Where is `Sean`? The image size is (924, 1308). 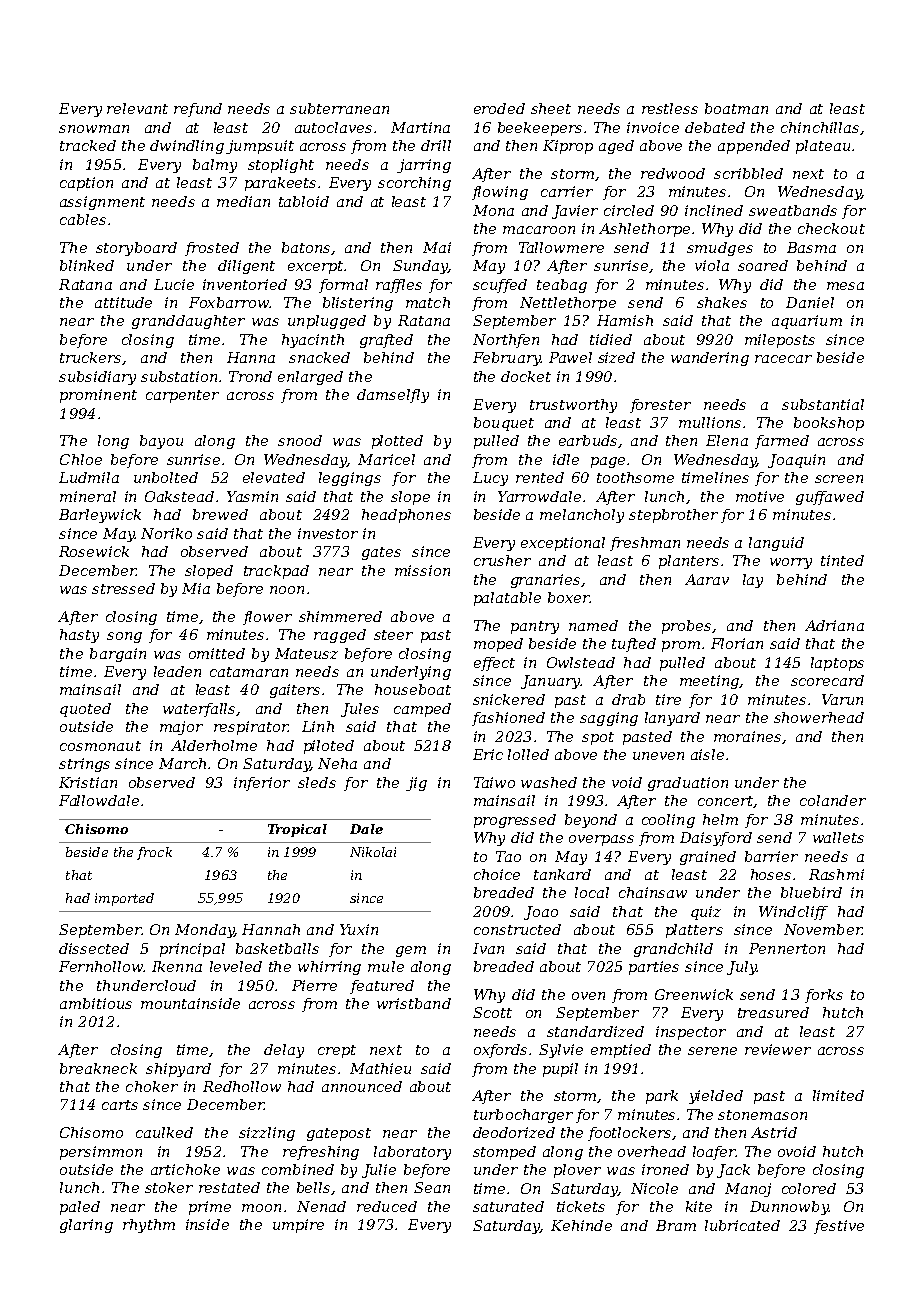 Sean is located at coordinates (432, 1187).
